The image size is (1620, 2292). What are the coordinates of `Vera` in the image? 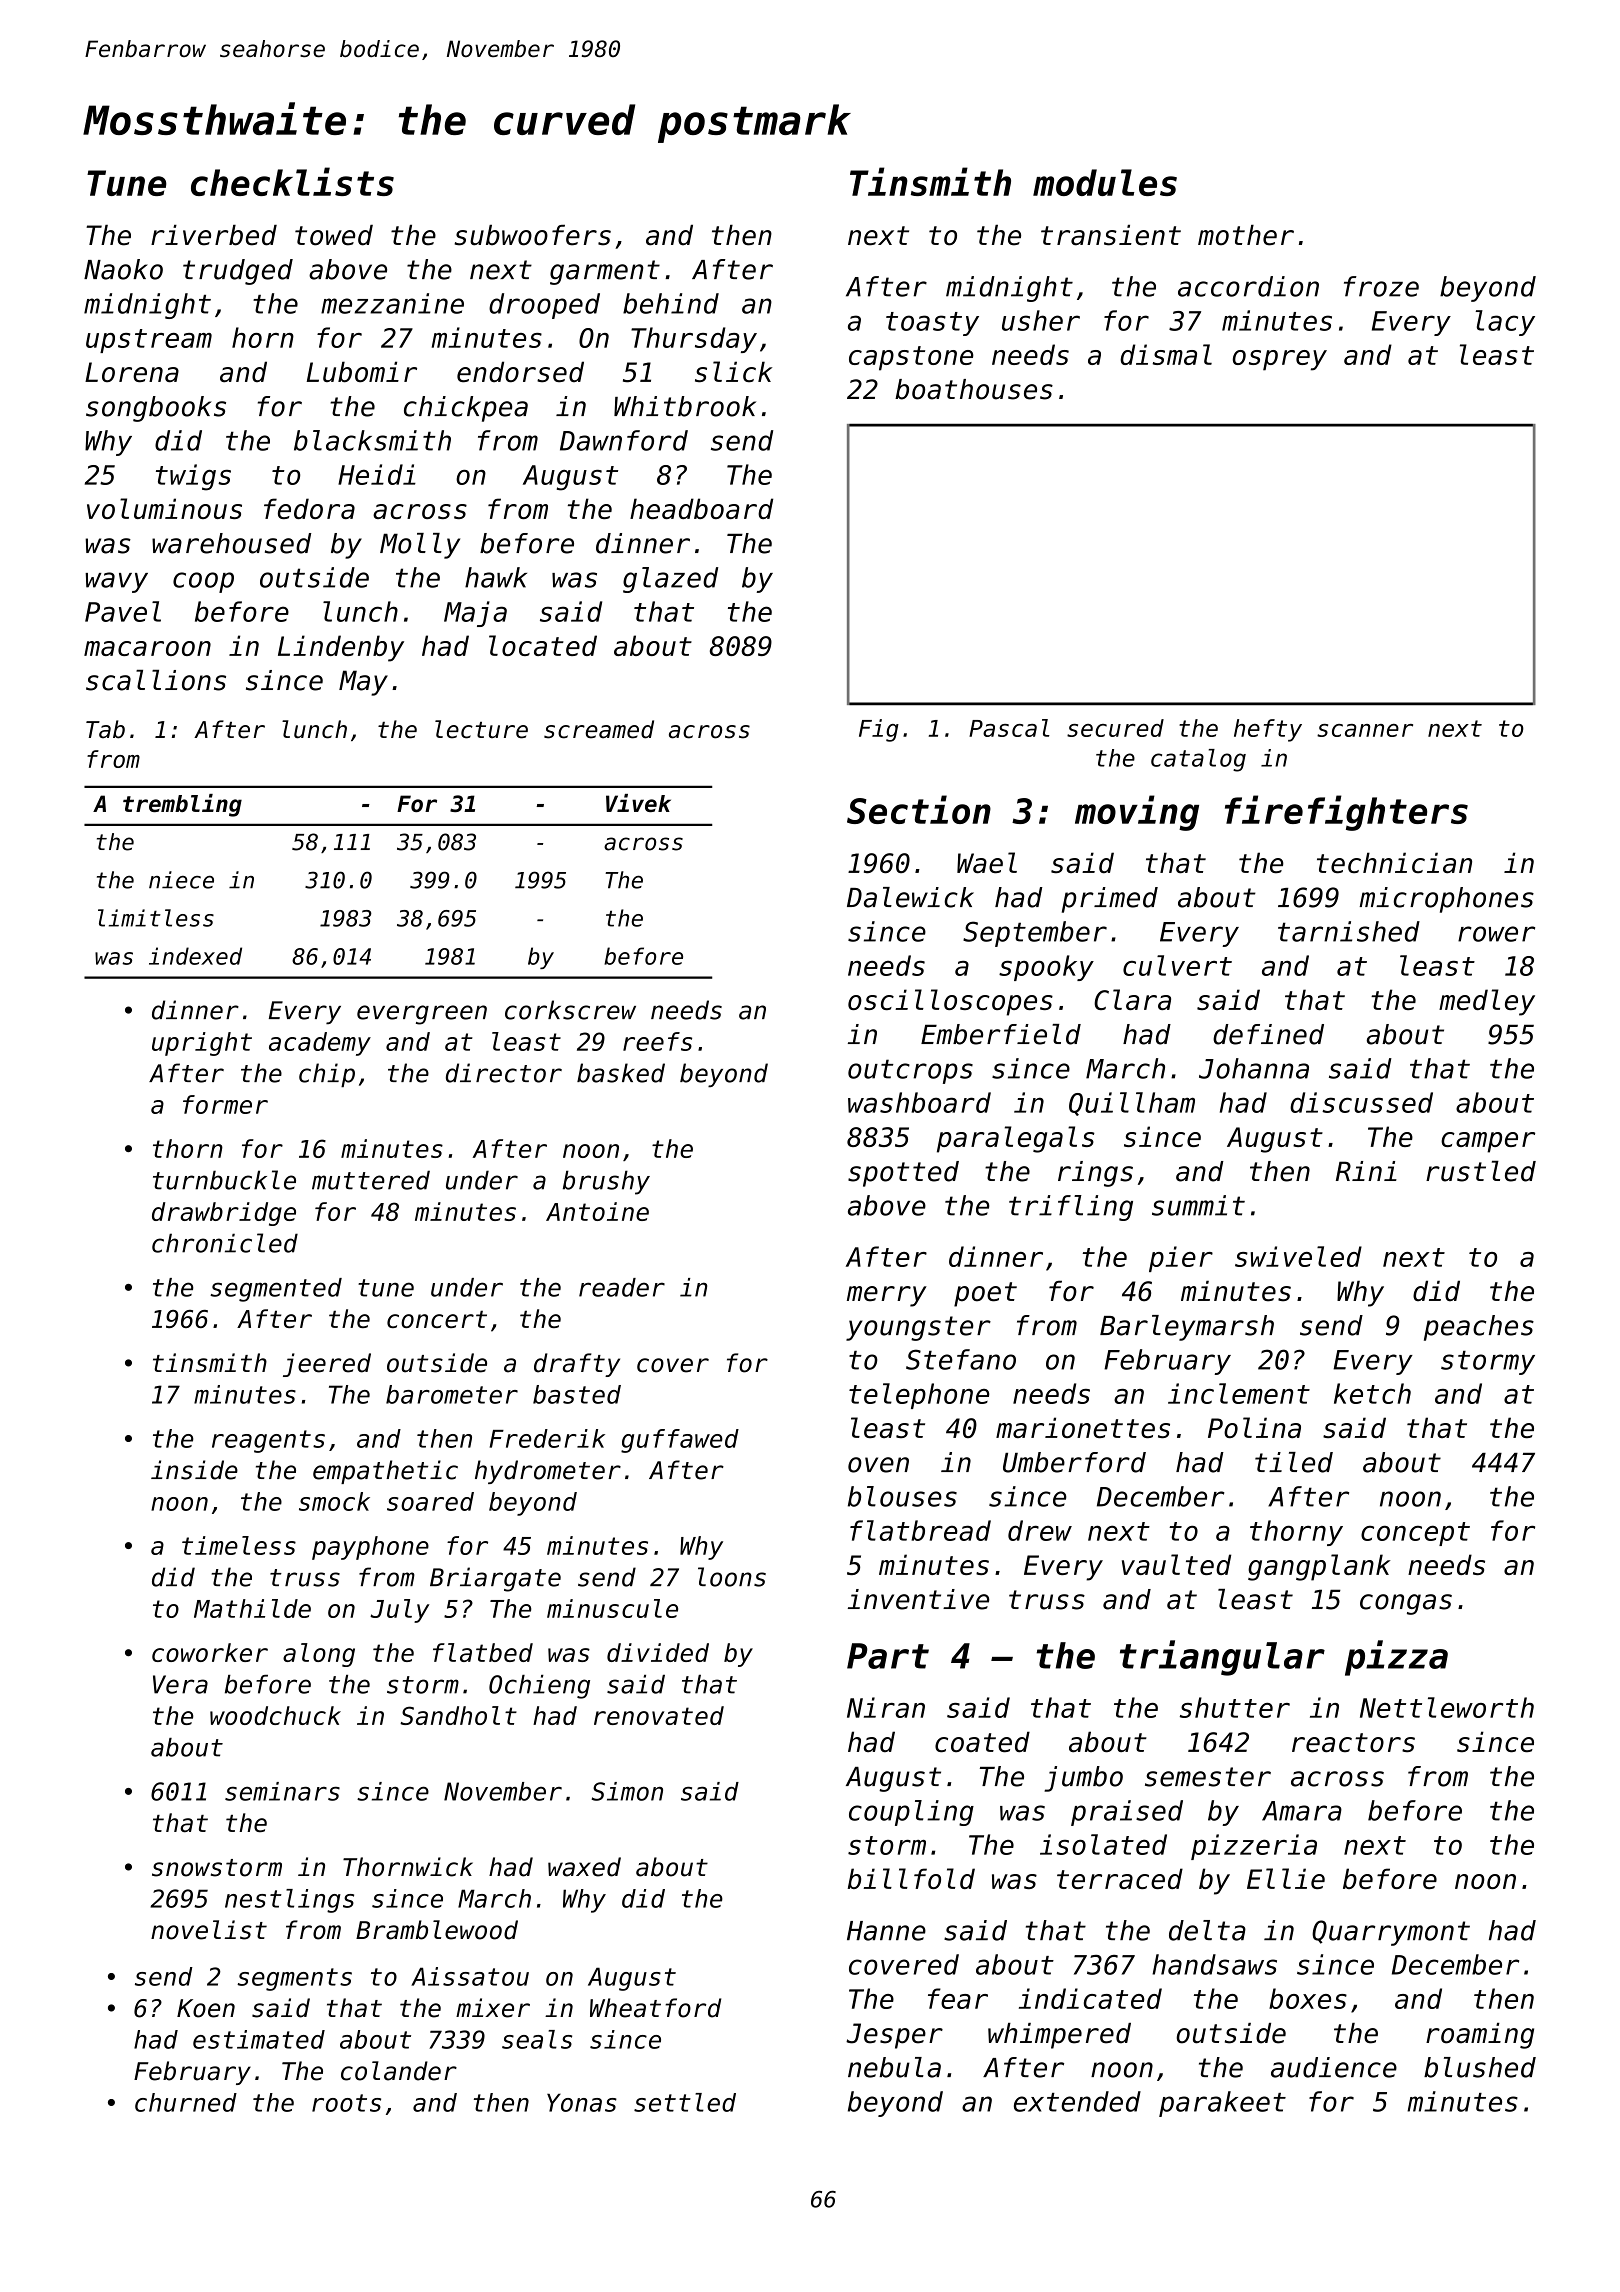 It's located at (180, 1684).
